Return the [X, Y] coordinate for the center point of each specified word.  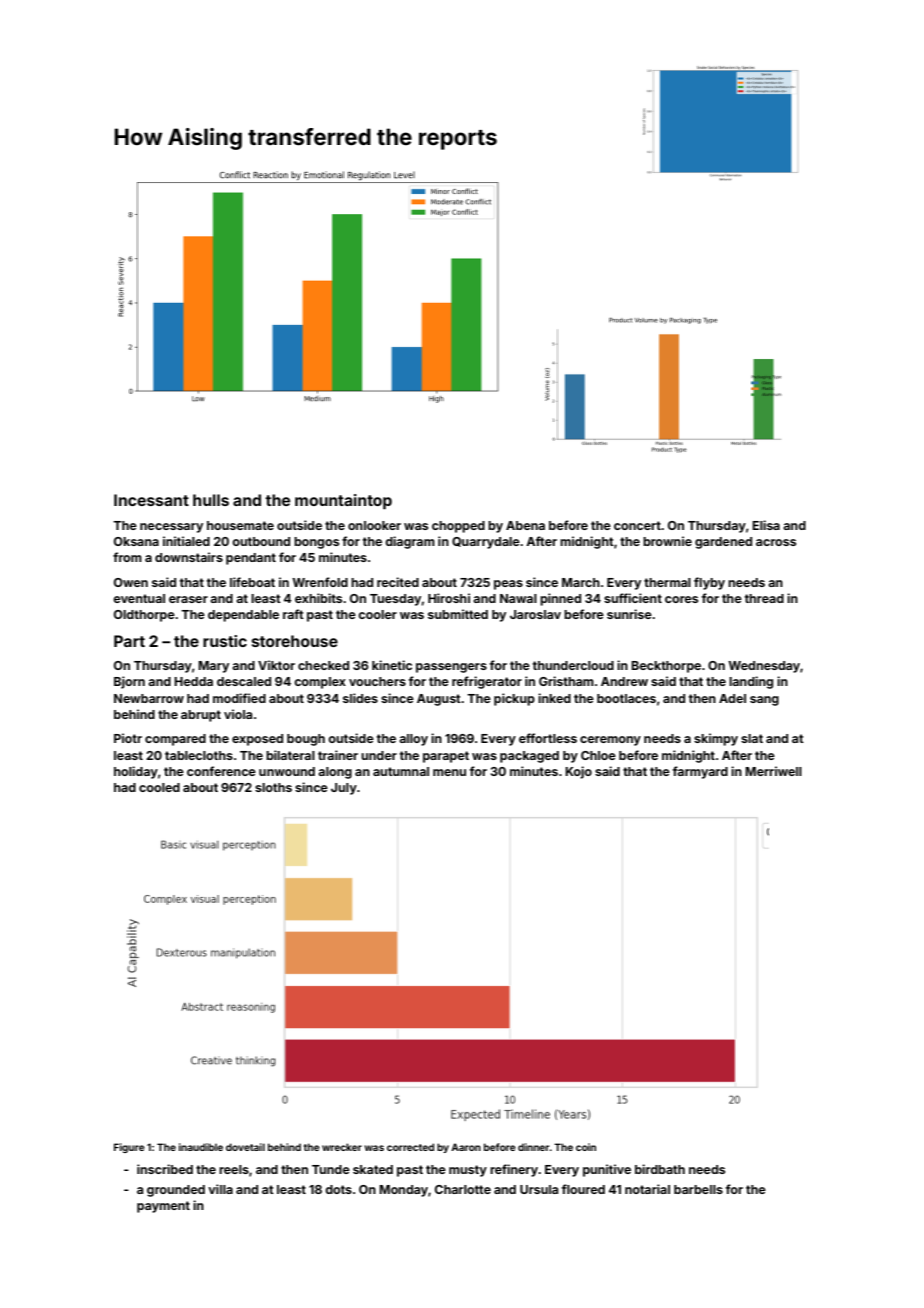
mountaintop [343, 501]
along [335, 773]
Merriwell [773, 771]
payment [163, 1207]
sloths [273, 787]
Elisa [766, 525]
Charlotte [463, 1189]
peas [508, 585]
